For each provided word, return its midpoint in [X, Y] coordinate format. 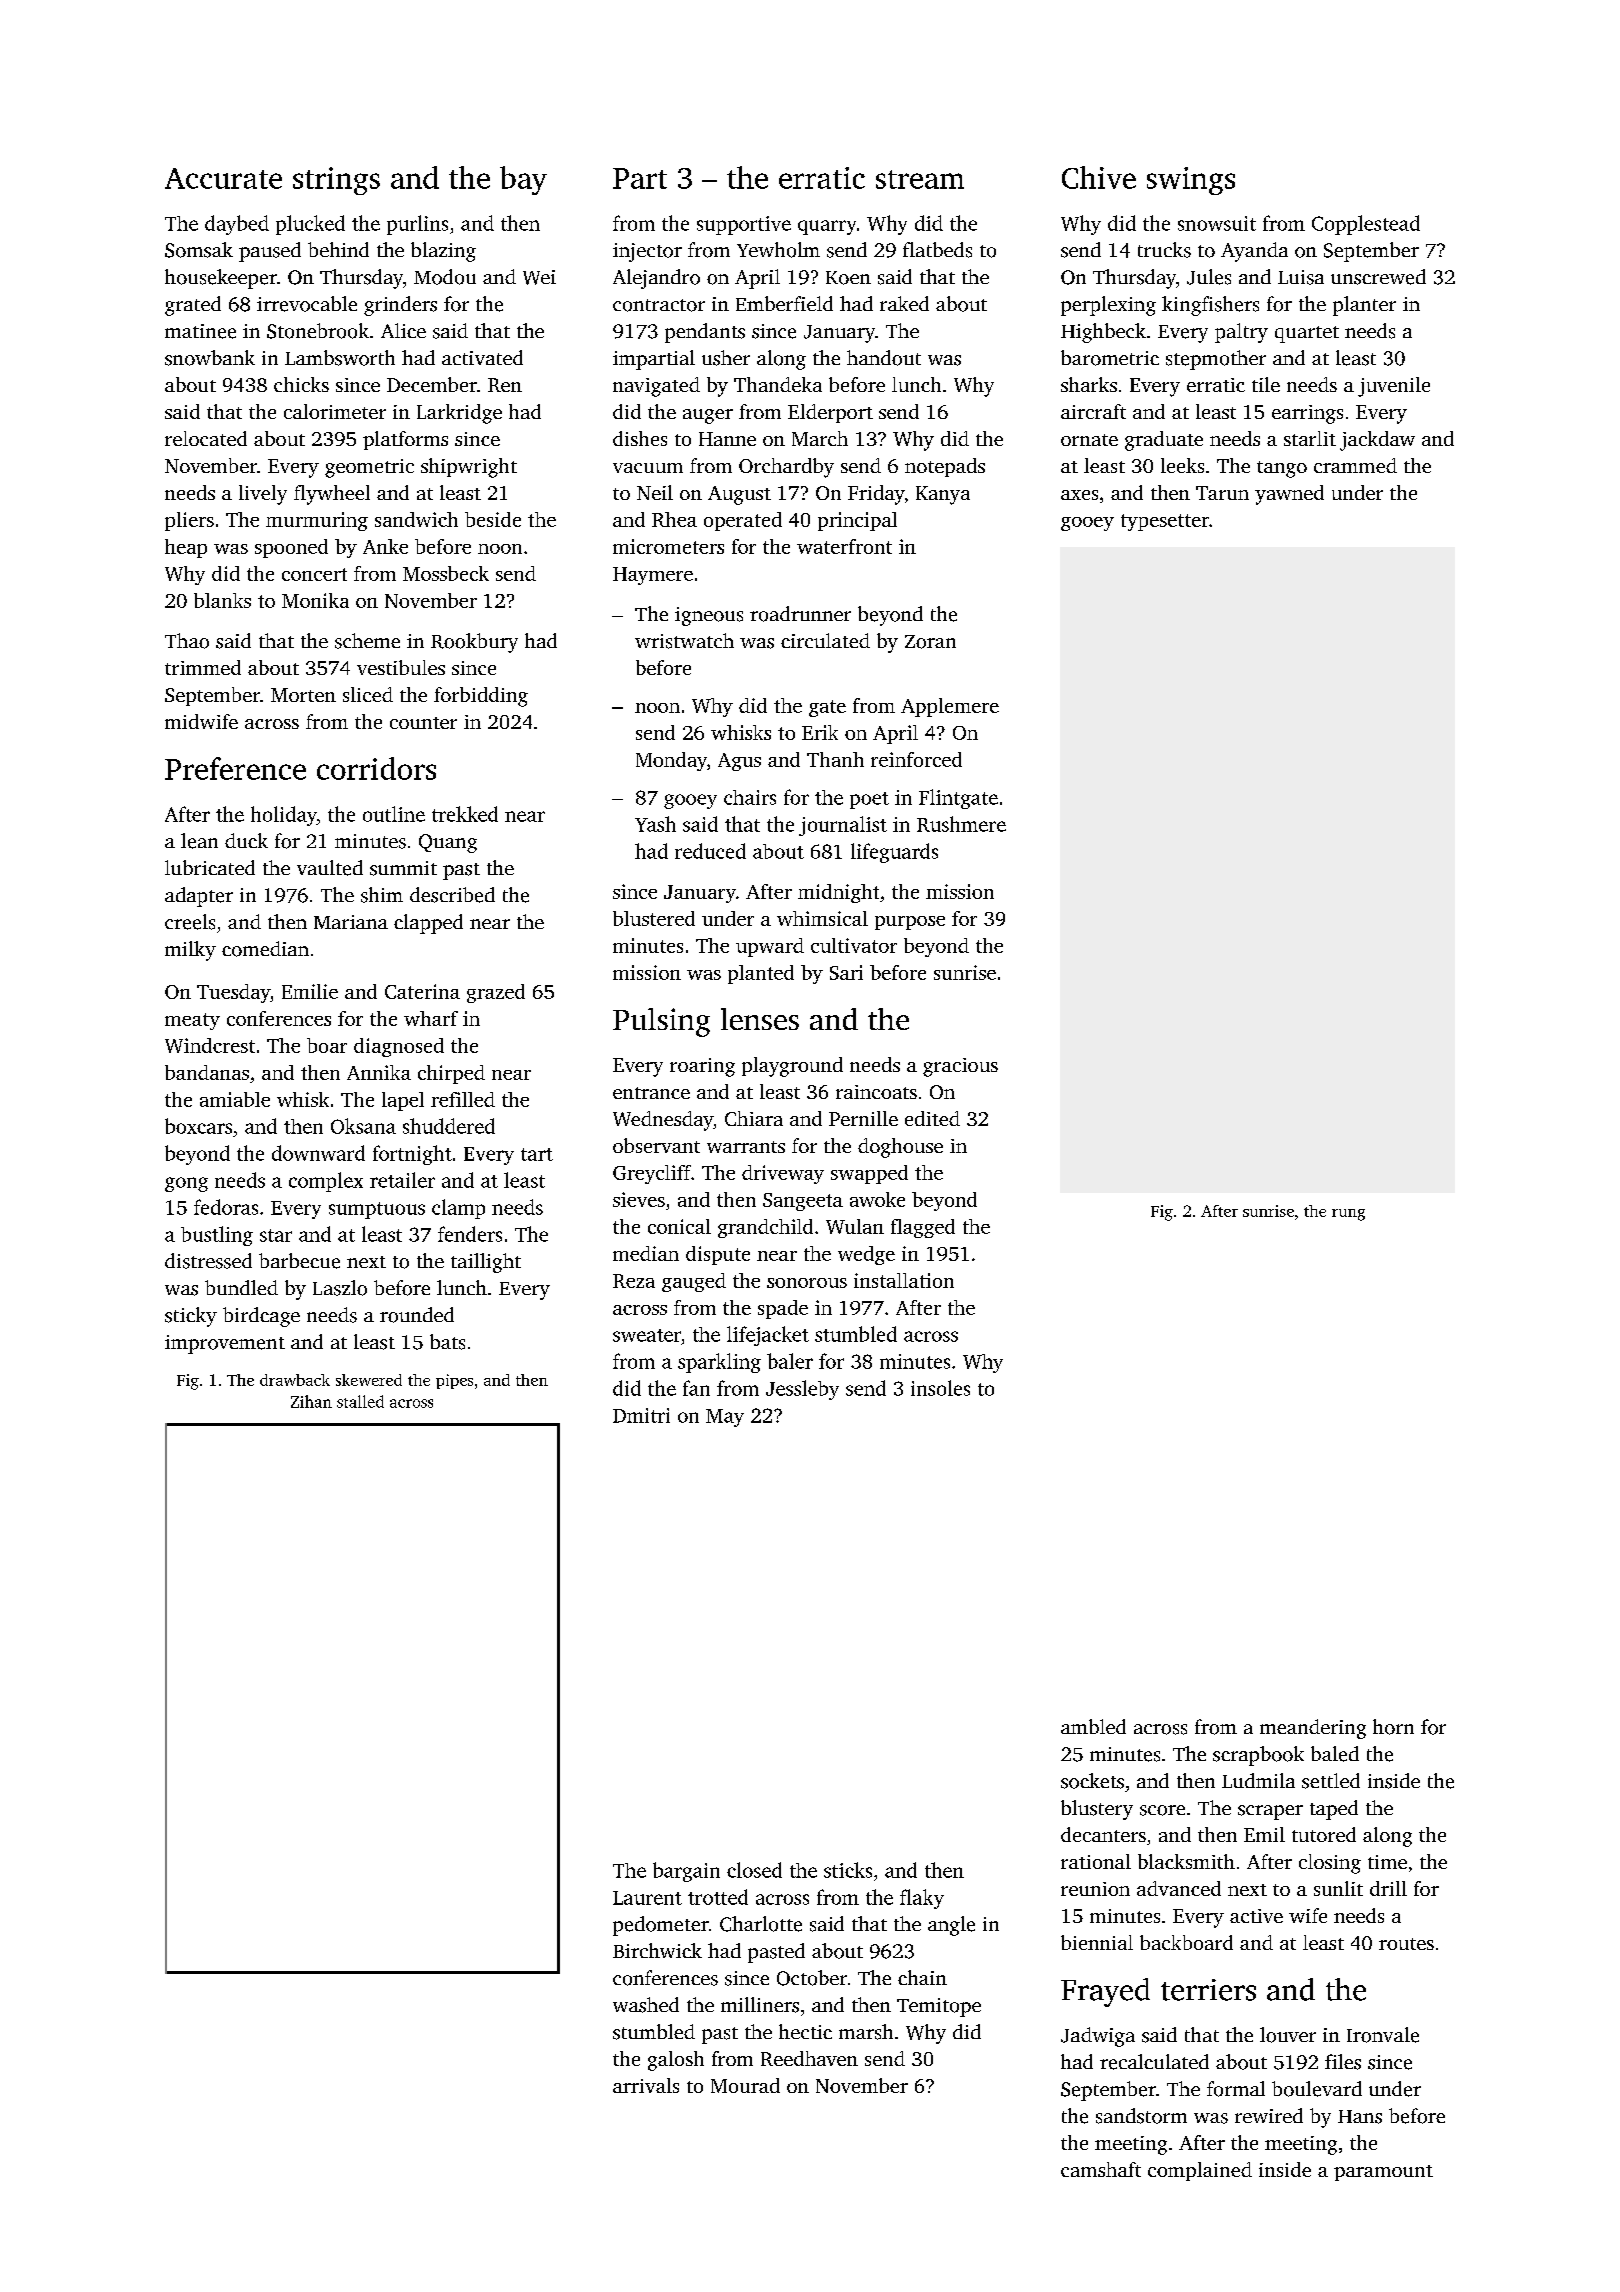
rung [1348, 1215]
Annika [379, 1072]
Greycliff [652, 1174]
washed [646, 2005]
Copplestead [1366, 225]
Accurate [223, 178]
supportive [744, 225]
